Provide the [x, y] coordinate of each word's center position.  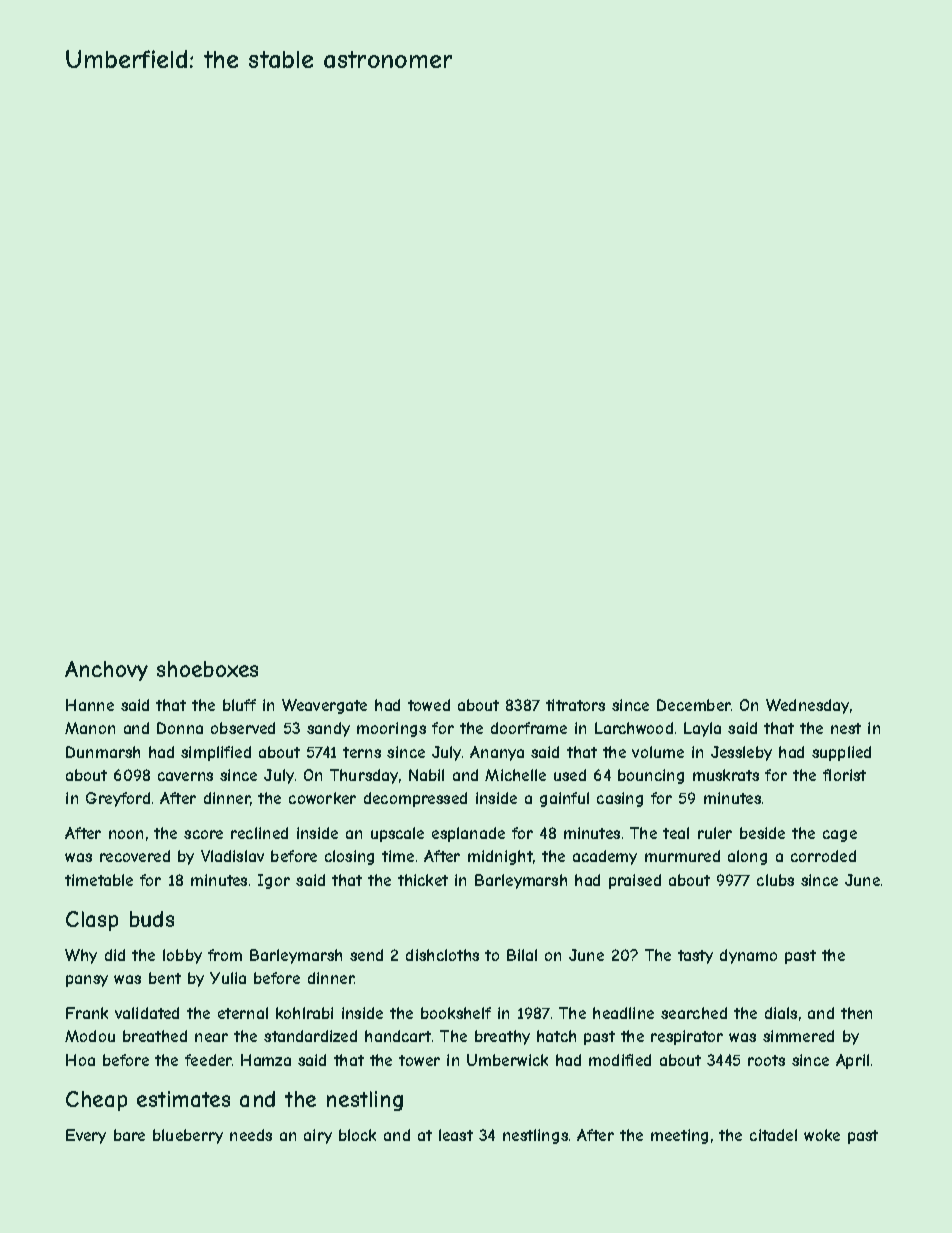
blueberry [188, 1136]
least [456, 1135]
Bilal [522, 955]
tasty [695, 957]
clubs [775, 880]
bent [165, 978]
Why [81, 956]
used [570, 775]
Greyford [118, 799]
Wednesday [807, 706]
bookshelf [456, 1013]
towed [429, 705]
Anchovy [106, 671]
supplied [841, 753]
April [852, 1061]
